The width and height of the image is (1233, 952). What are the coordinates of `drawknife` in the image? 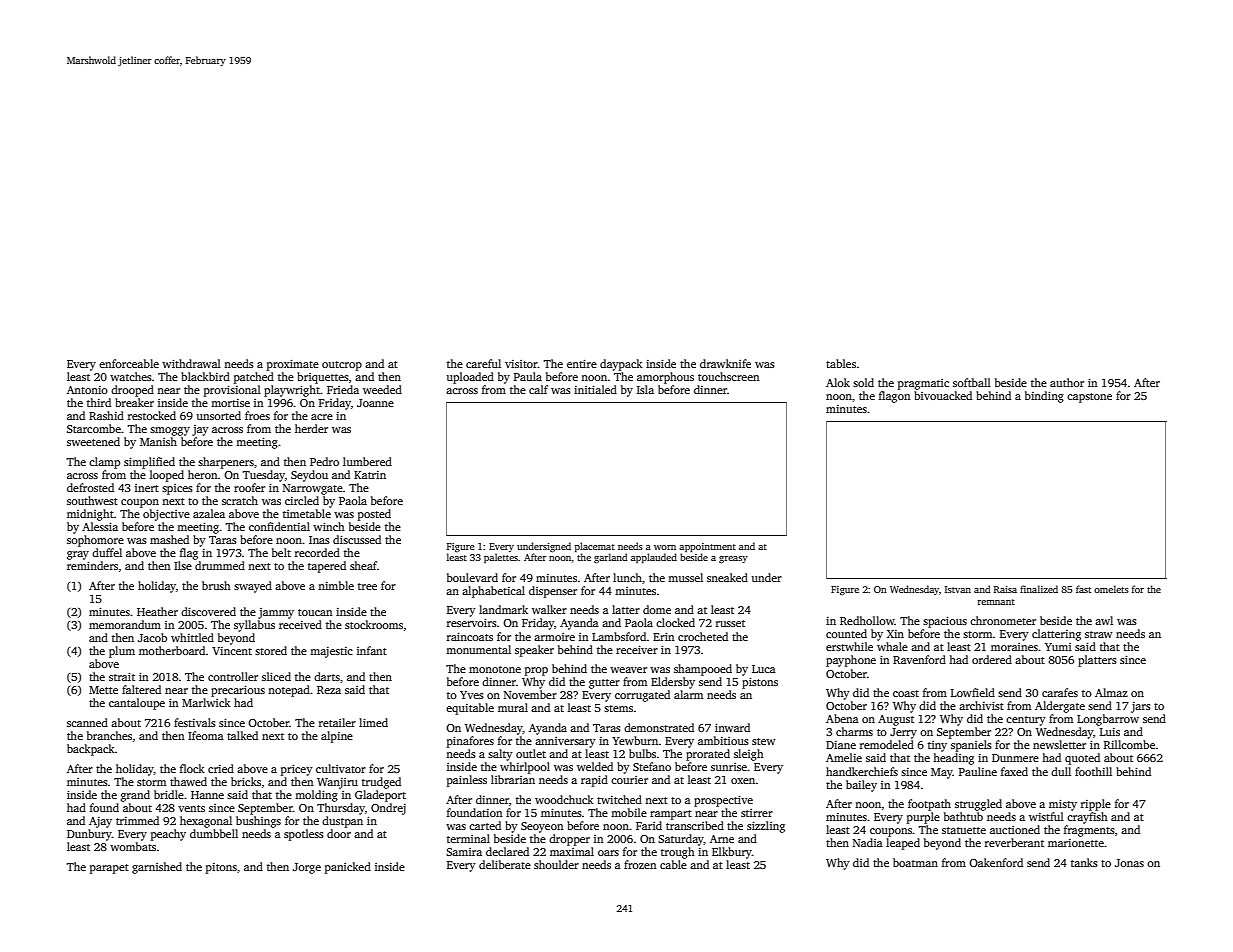 It's located at (725, 363).
